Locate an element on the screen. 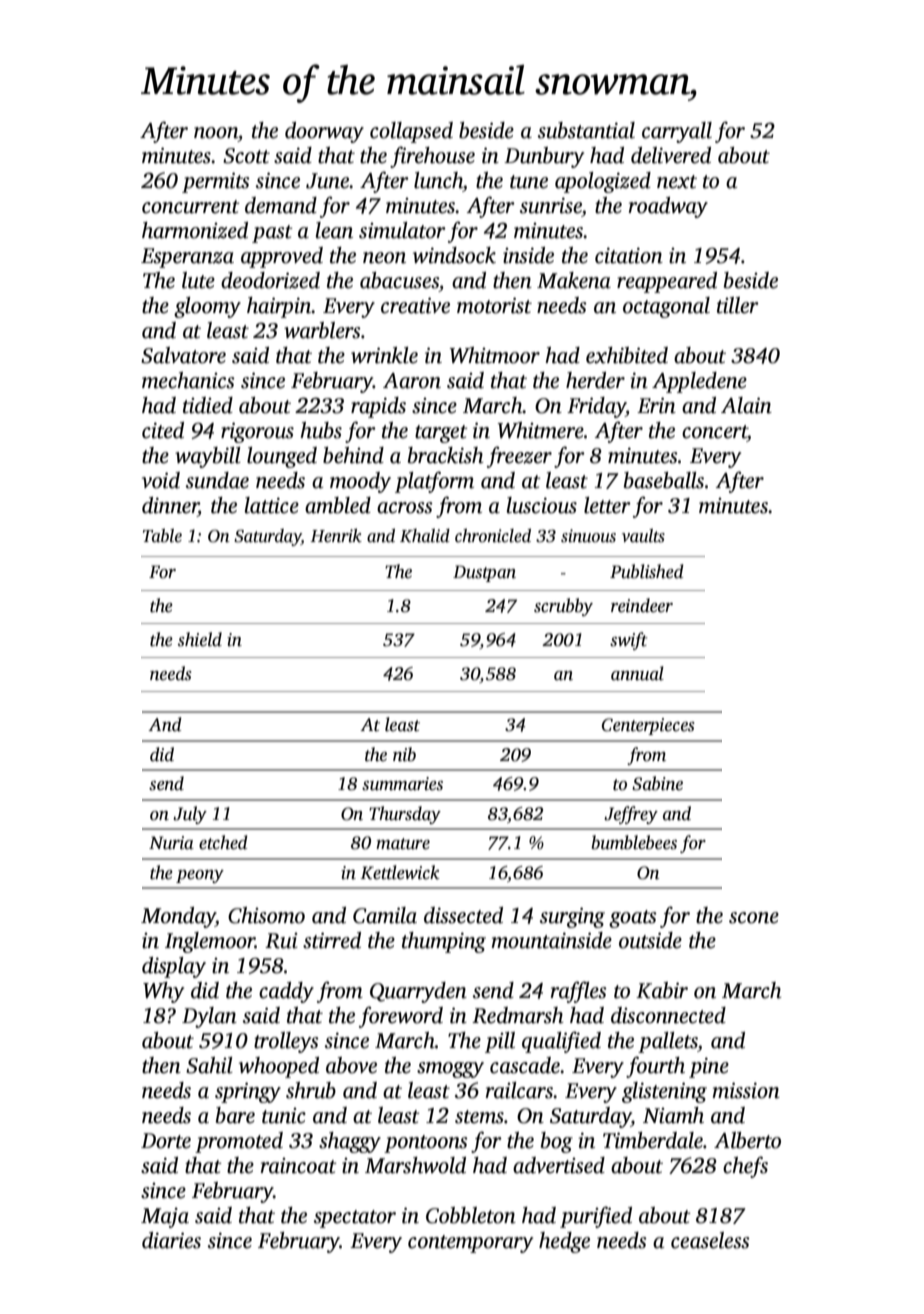 The image size is (924, 1314). scone is located at coordinates (754, 918).
